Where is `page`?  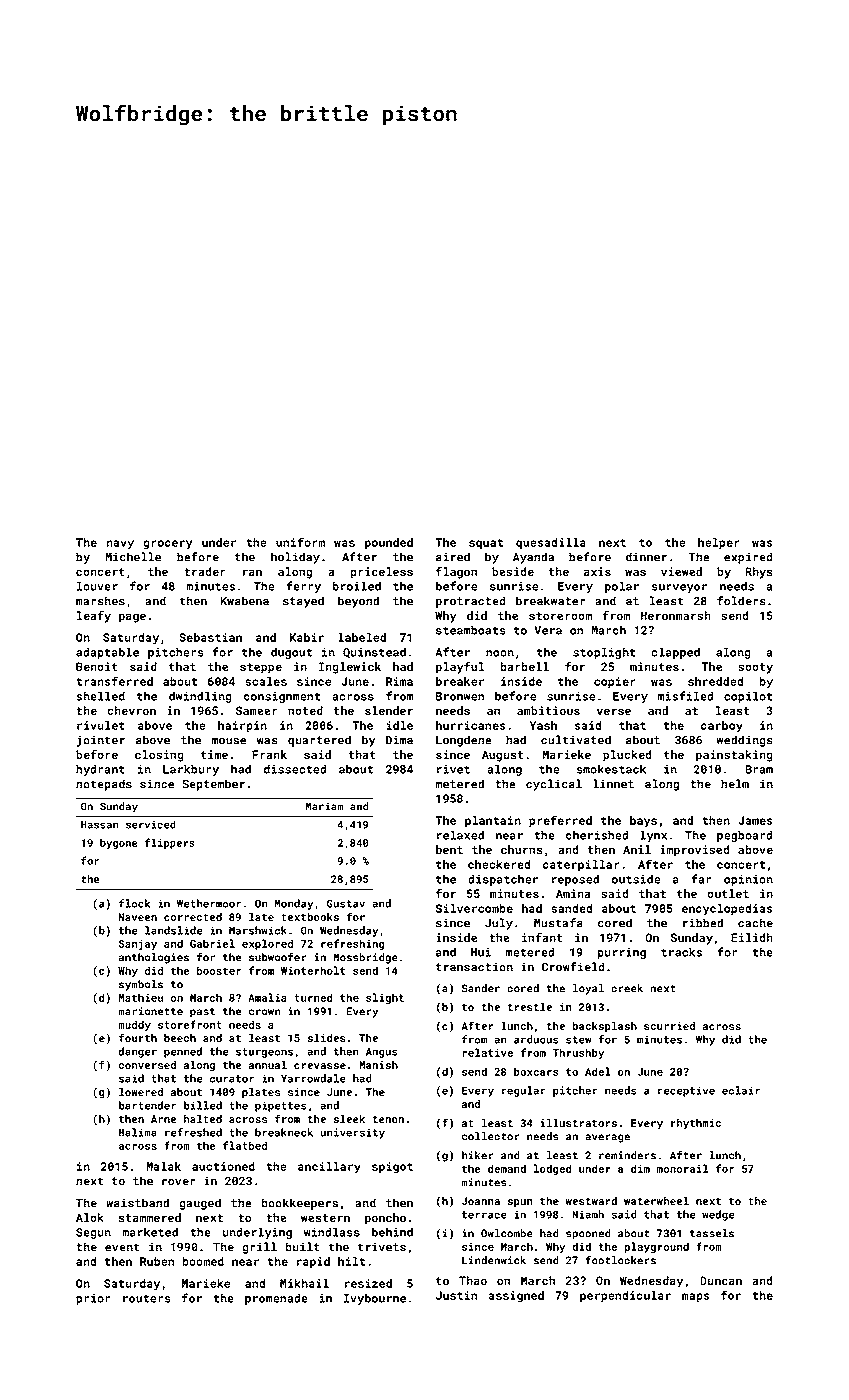 page is located at coordinates (132, 618).
